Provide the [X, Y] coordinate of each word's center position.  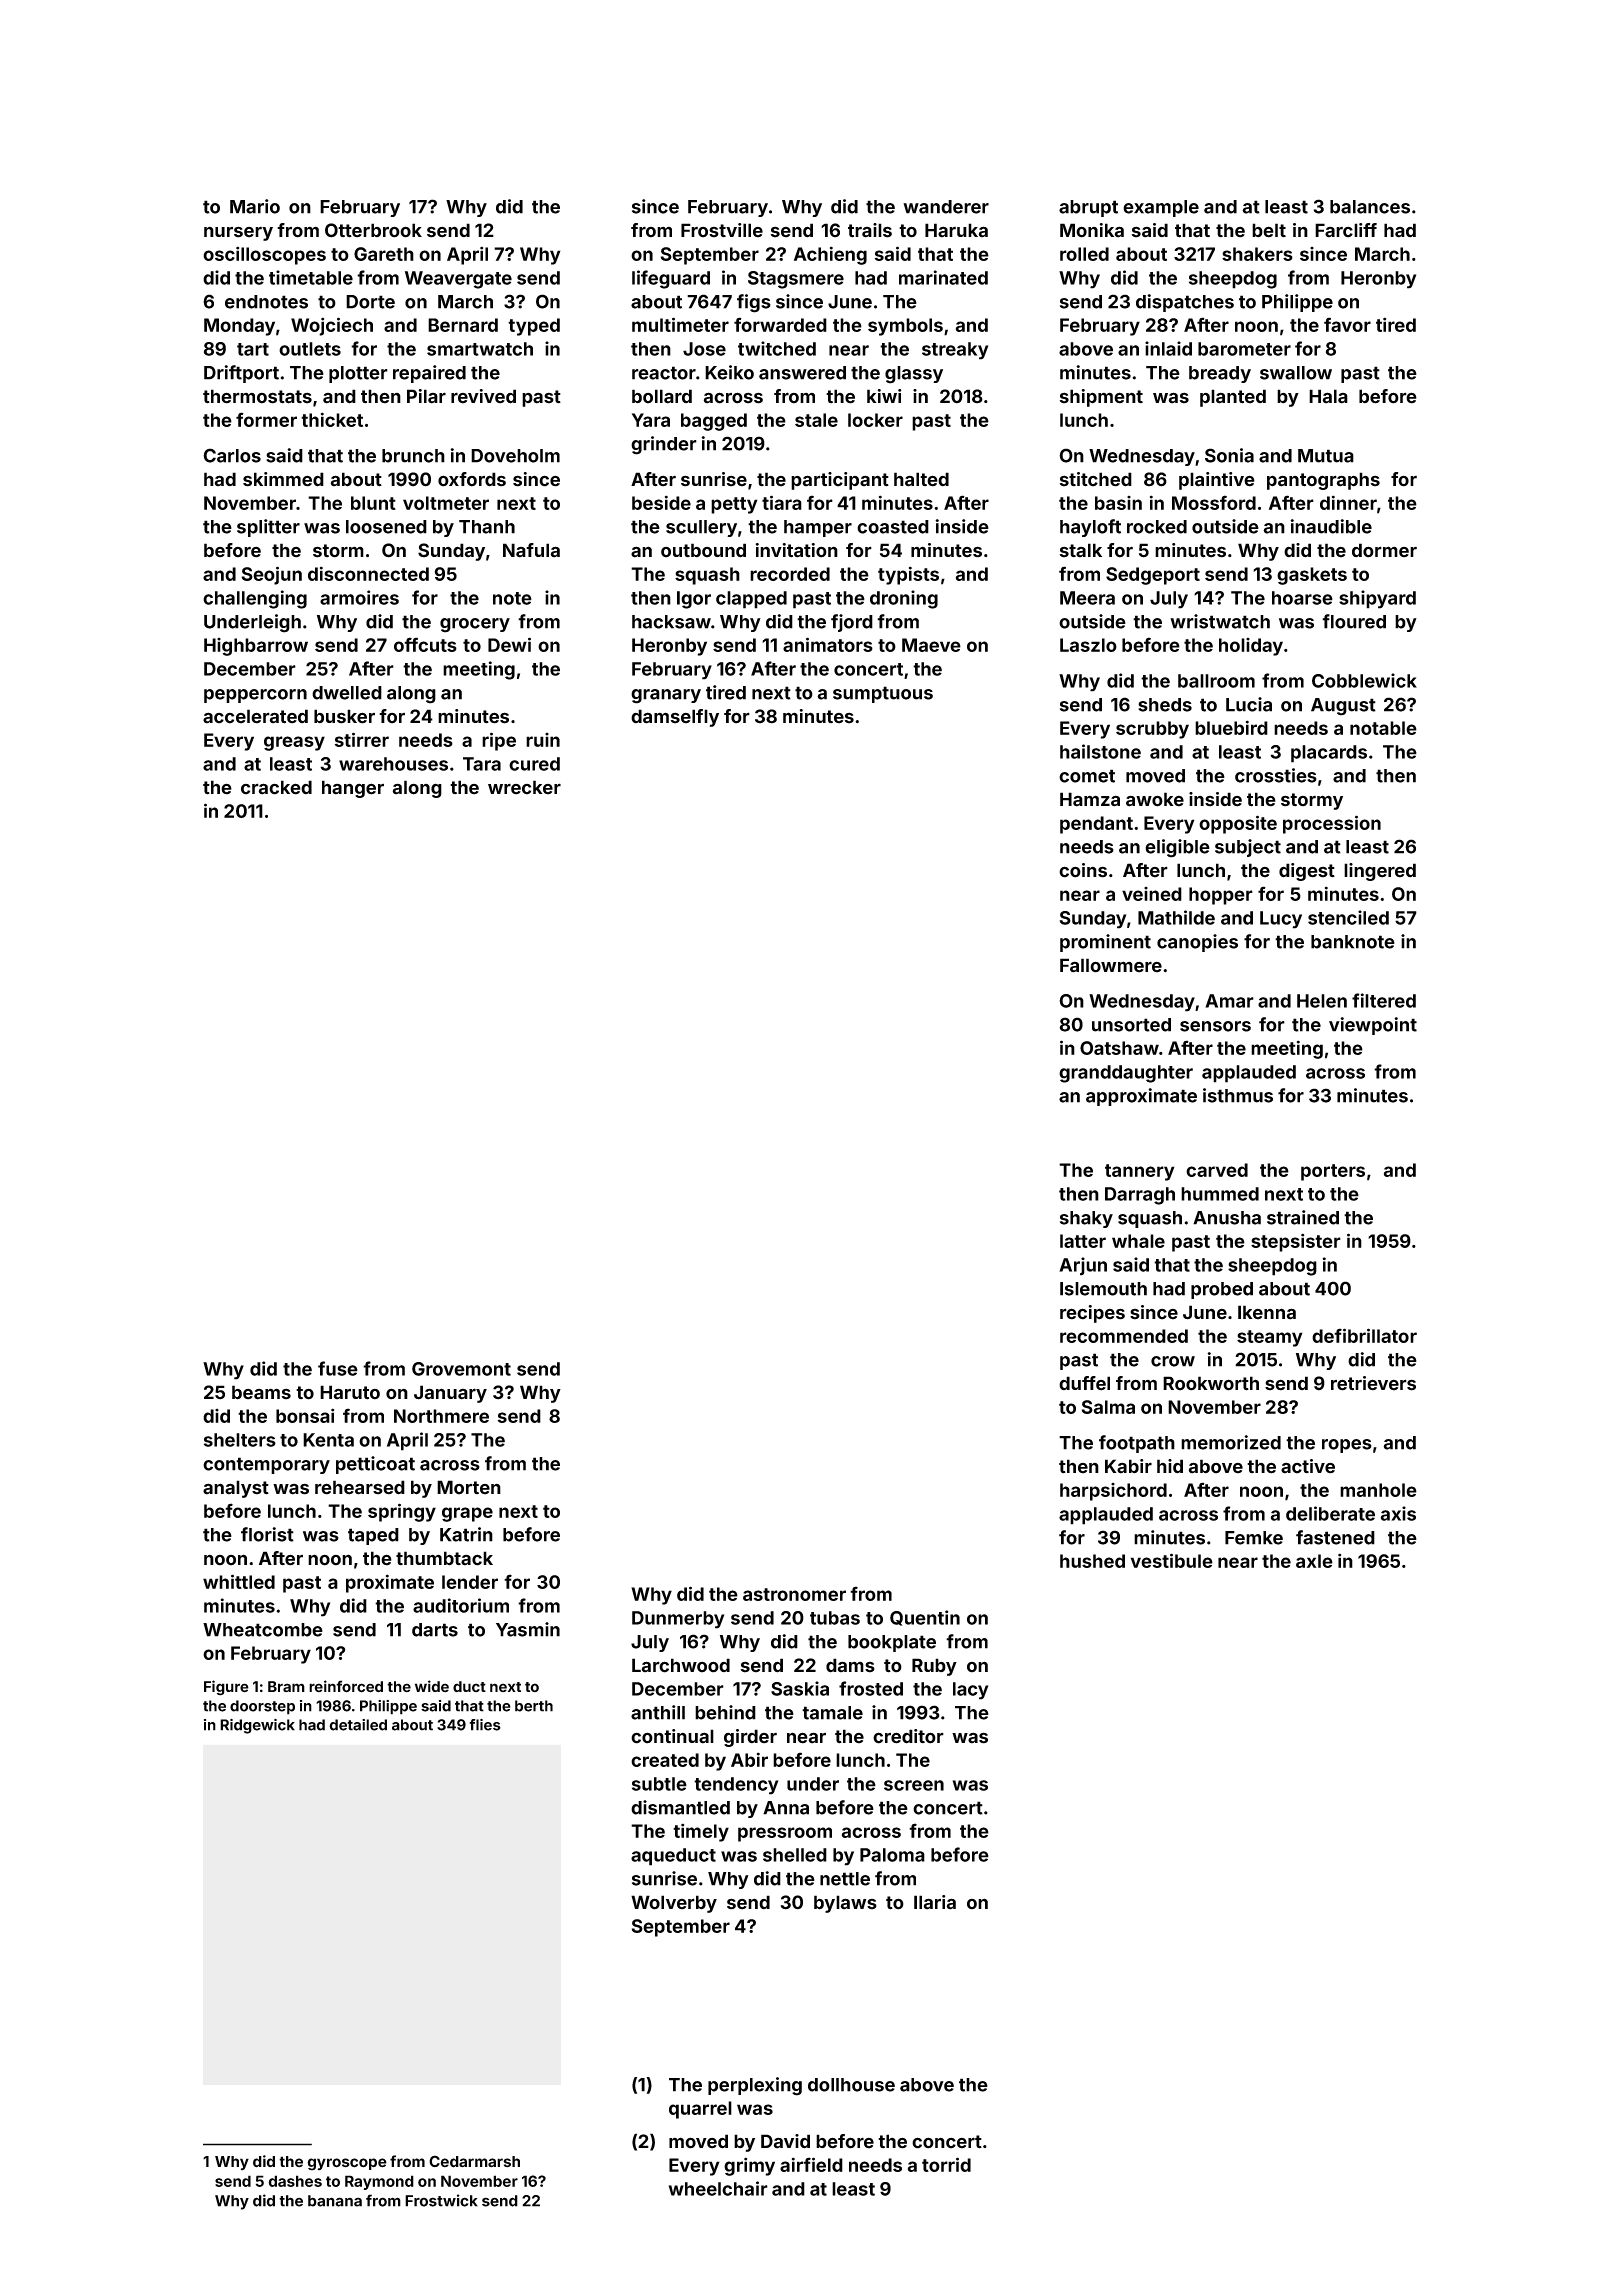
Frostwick [441, 2200]
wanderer [946, 207]
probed [1222, 1290]
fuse [338, 1368]
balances [1370, 207]
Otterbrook [373, 230]
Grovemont [461, 1369]
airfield [811, 2164]
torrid [946, 2164]
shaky [1086, 1219]
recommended [1124, 1336]
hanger [353, 789]
